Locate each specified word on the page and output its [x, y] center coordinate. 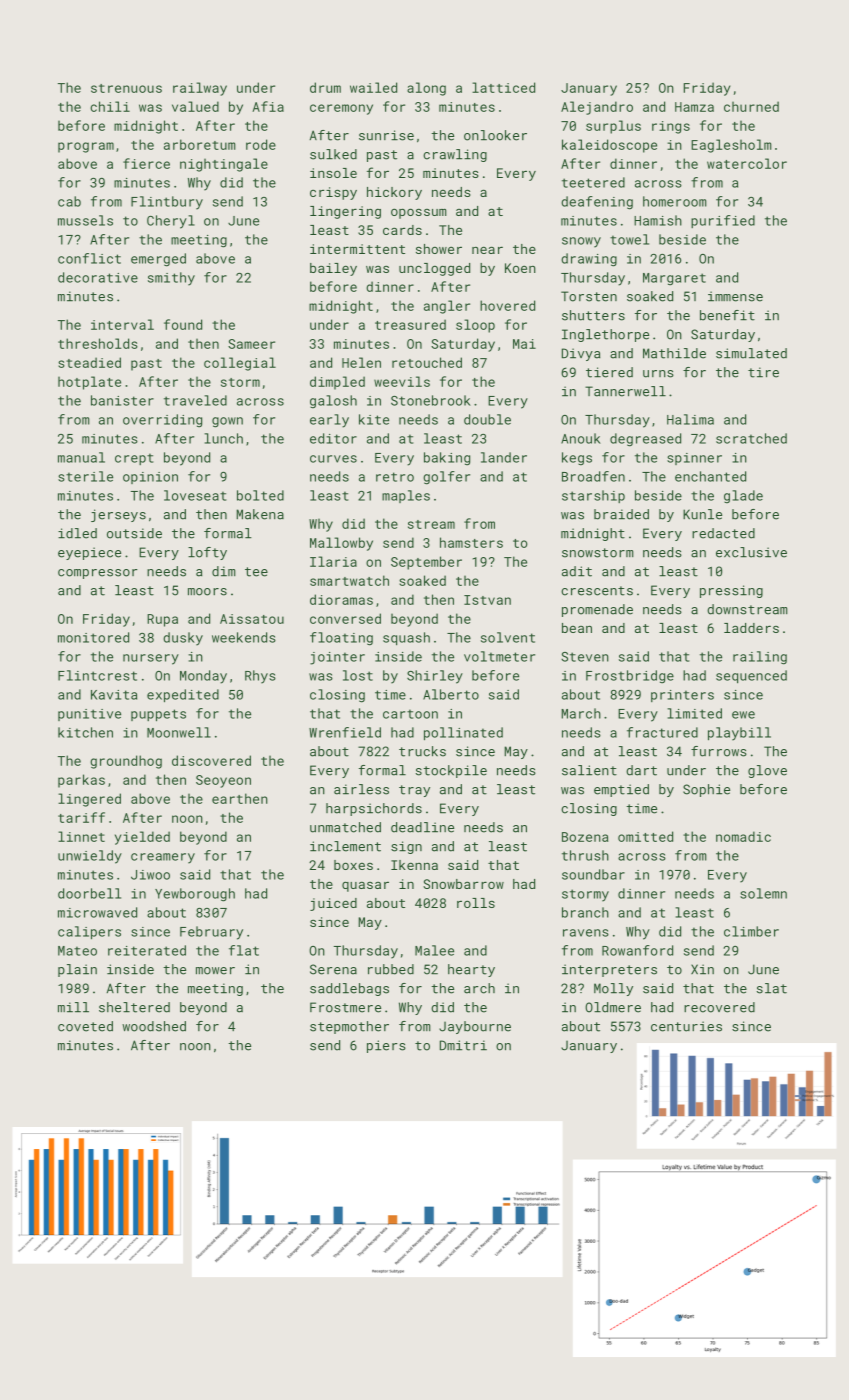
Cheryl [171, 222]
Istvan [487, 600]
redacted [723, 533]
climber [751, 931]
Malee [434, 950]
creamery [163, 858]
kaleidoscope [609, 146]
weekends [244, 637]
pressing [731, 591]
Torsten [589, 296]
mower [215, 971]
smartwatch [349, 580]
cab [69, 201]
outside [134, 533]
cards [402, 230]
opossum [419, 213]
